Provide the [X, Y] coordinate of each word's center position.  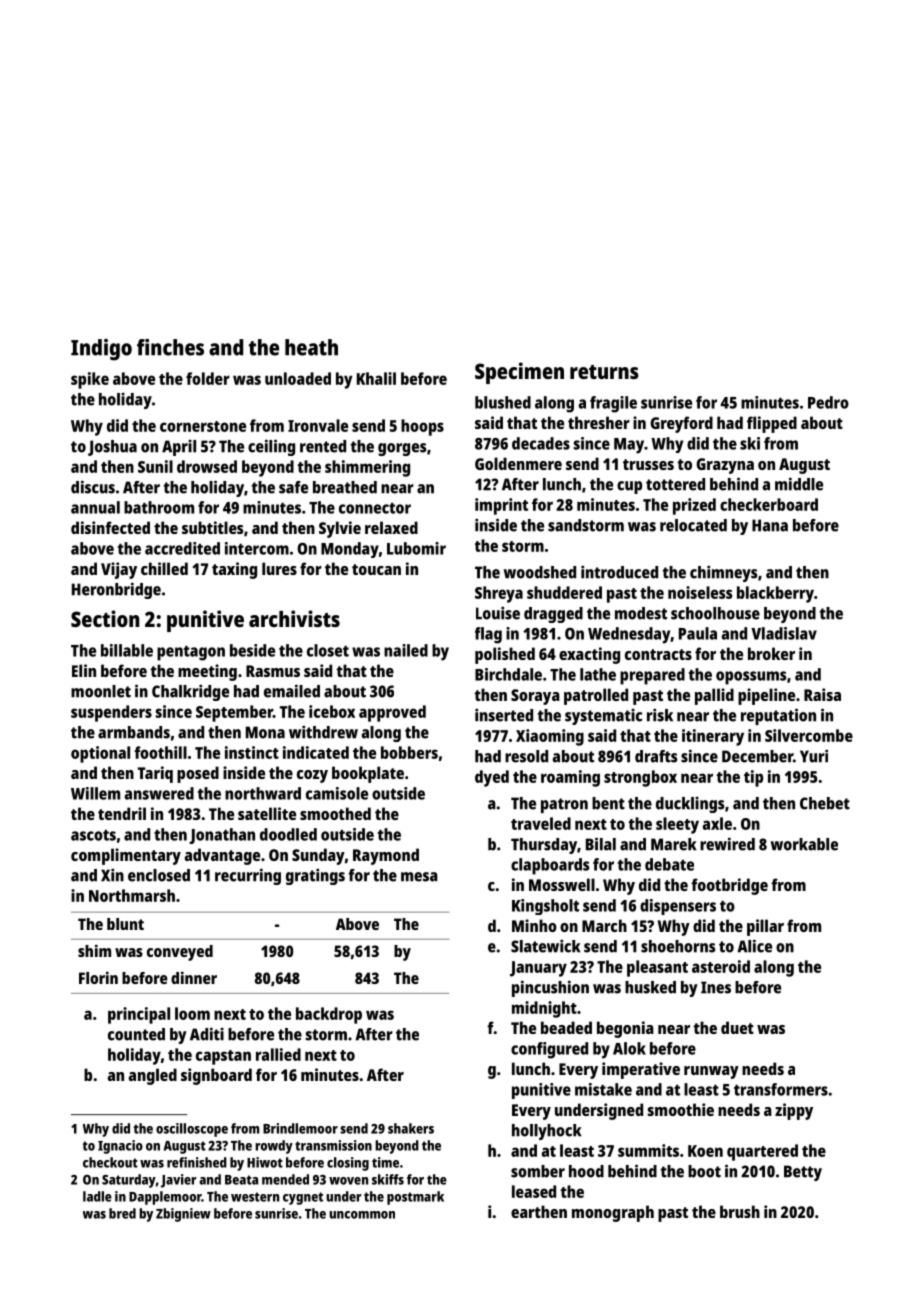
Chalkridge [190, 692]
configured [549, 1050]
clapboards [550, 866]
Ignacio [120, 1147]
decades [541, 443]
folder [208, 378]
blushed [503, 402]
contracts [658, 654]
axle [717, 823]
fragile [613, 404]
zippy [794, 1111]
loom [192, 1013]
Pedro [828, 402]
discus [93, 487]
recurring [248, 876]
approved [392, 713]
